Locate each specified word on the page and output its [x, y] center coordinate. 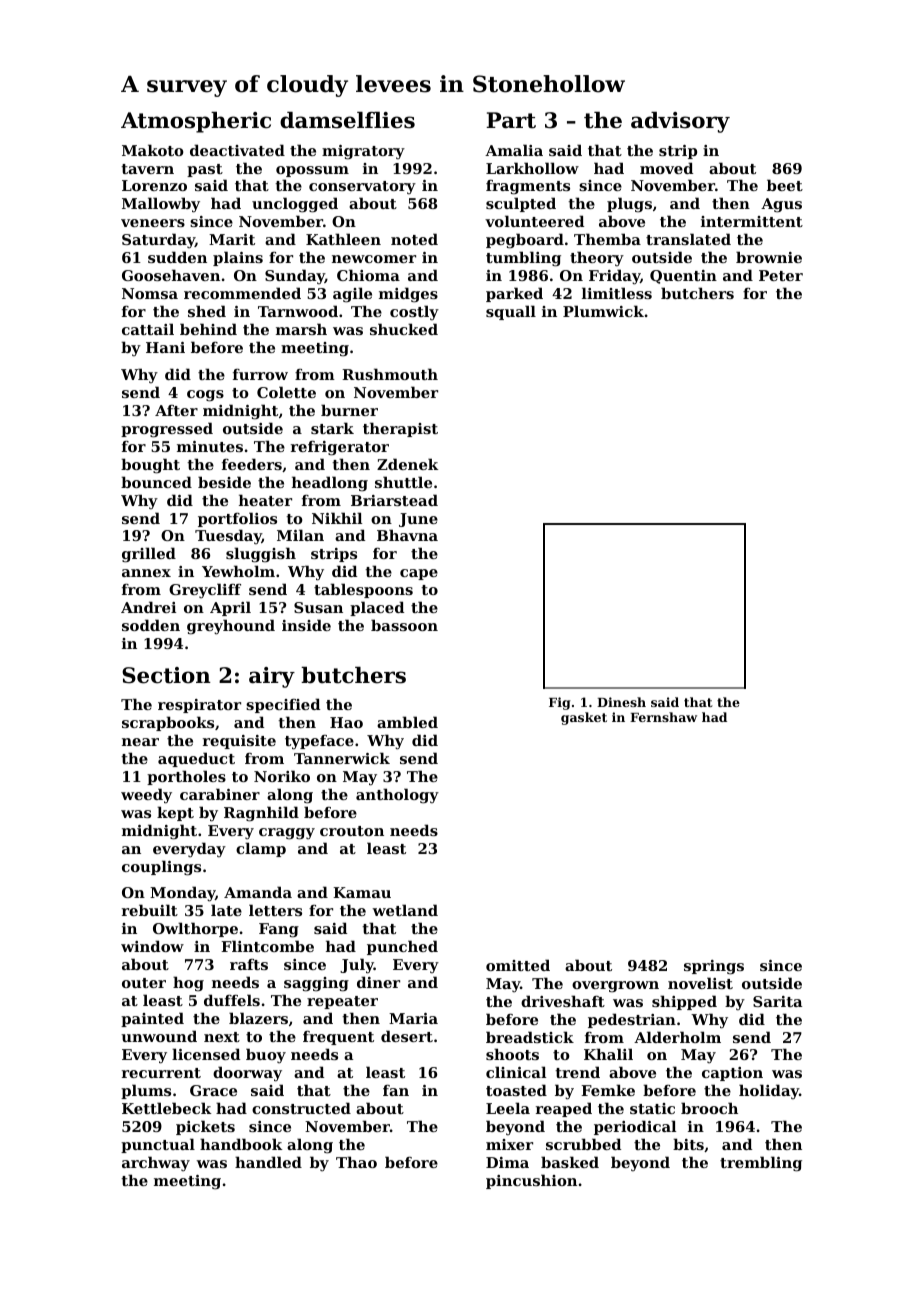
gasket [584, 718]
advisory [680, 122]
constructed [301, 1108]
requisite [239, 742]
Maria [413, 1018]
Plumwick [603, 311]
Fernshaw [663, 717]
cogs [205, 396]
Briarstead [394, 500]
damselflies [347, 120]
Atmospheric [196, 122]
